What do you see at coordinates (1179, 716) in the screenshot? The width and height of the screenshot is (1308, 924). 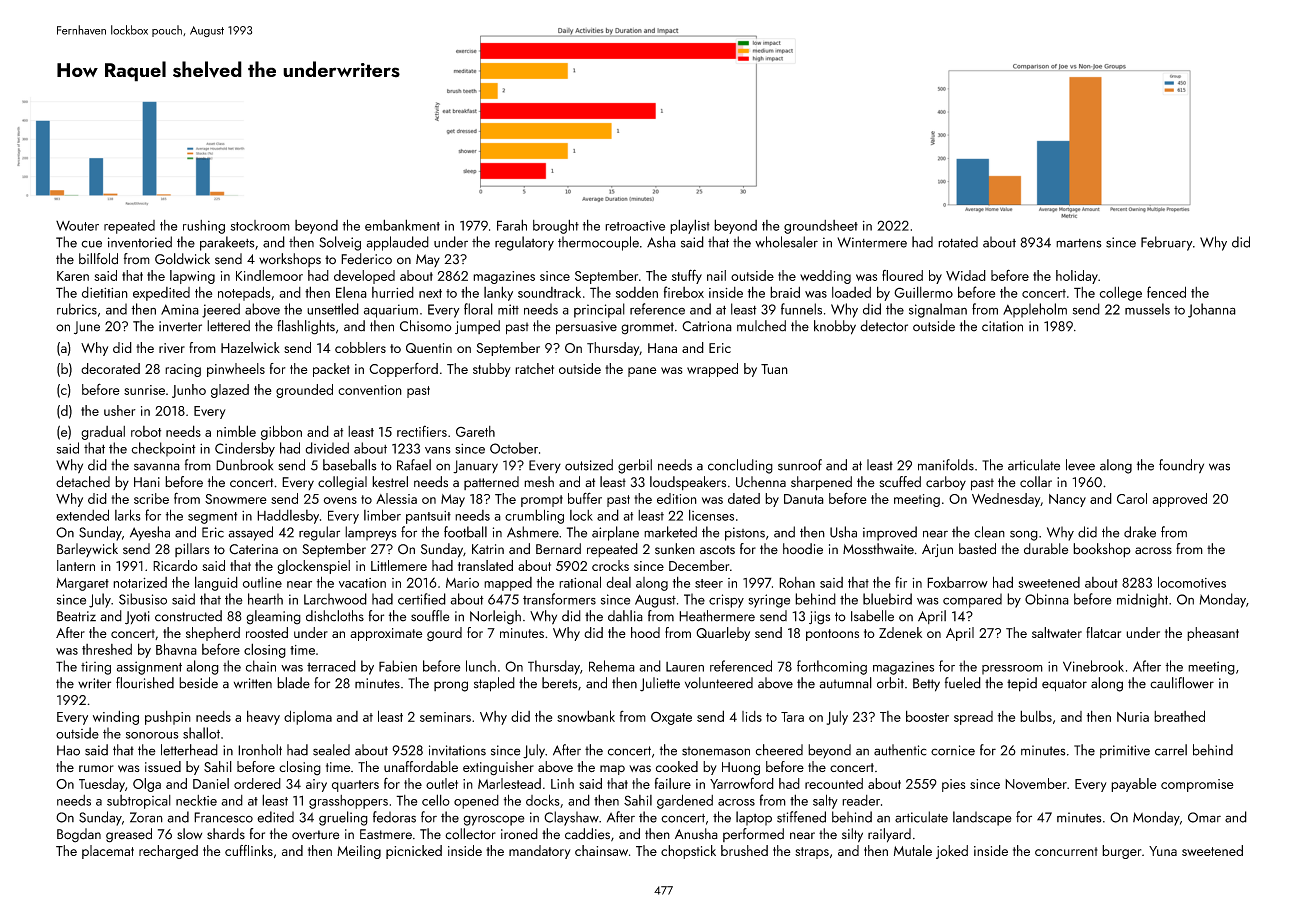 I see `breathed` at bounding box center [1179, 716].
